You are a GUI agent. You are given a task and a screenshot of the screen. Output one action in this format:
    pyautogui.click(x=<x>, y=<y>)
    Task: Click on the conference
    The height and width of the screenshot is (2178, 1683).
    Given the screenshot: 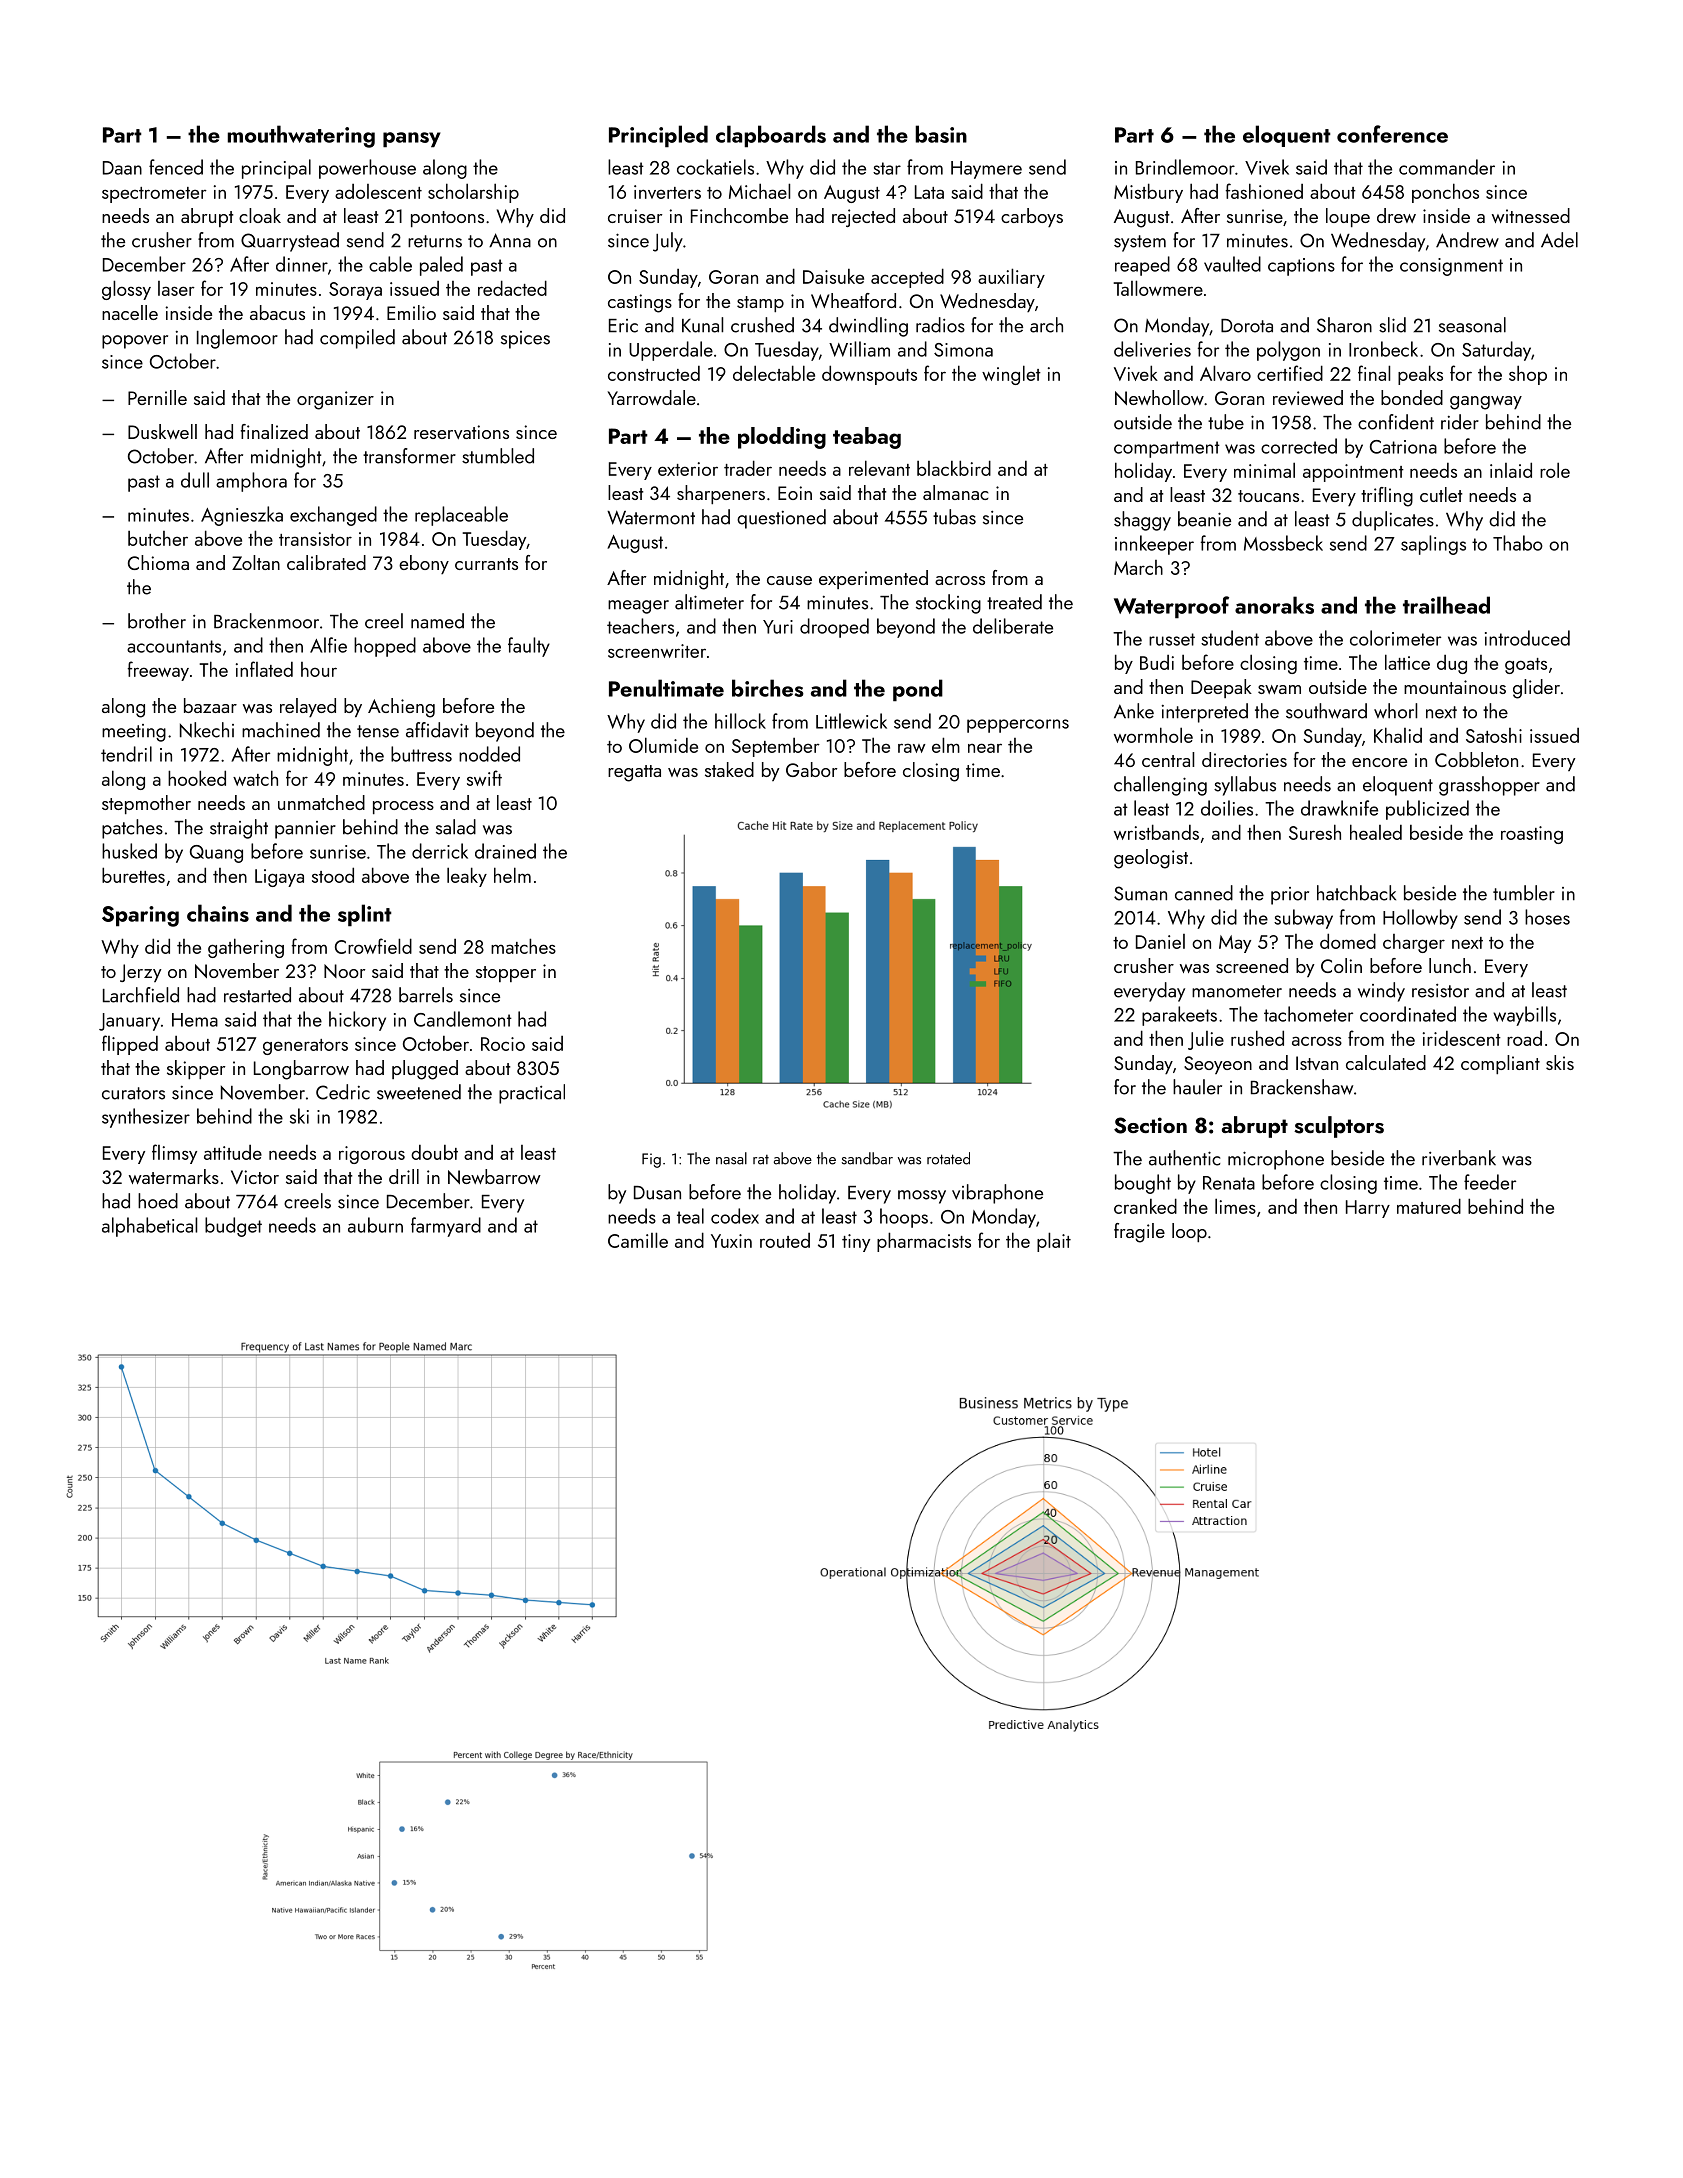 What is the action you would take?
    pyautogui.click(x=1392, y=134)
